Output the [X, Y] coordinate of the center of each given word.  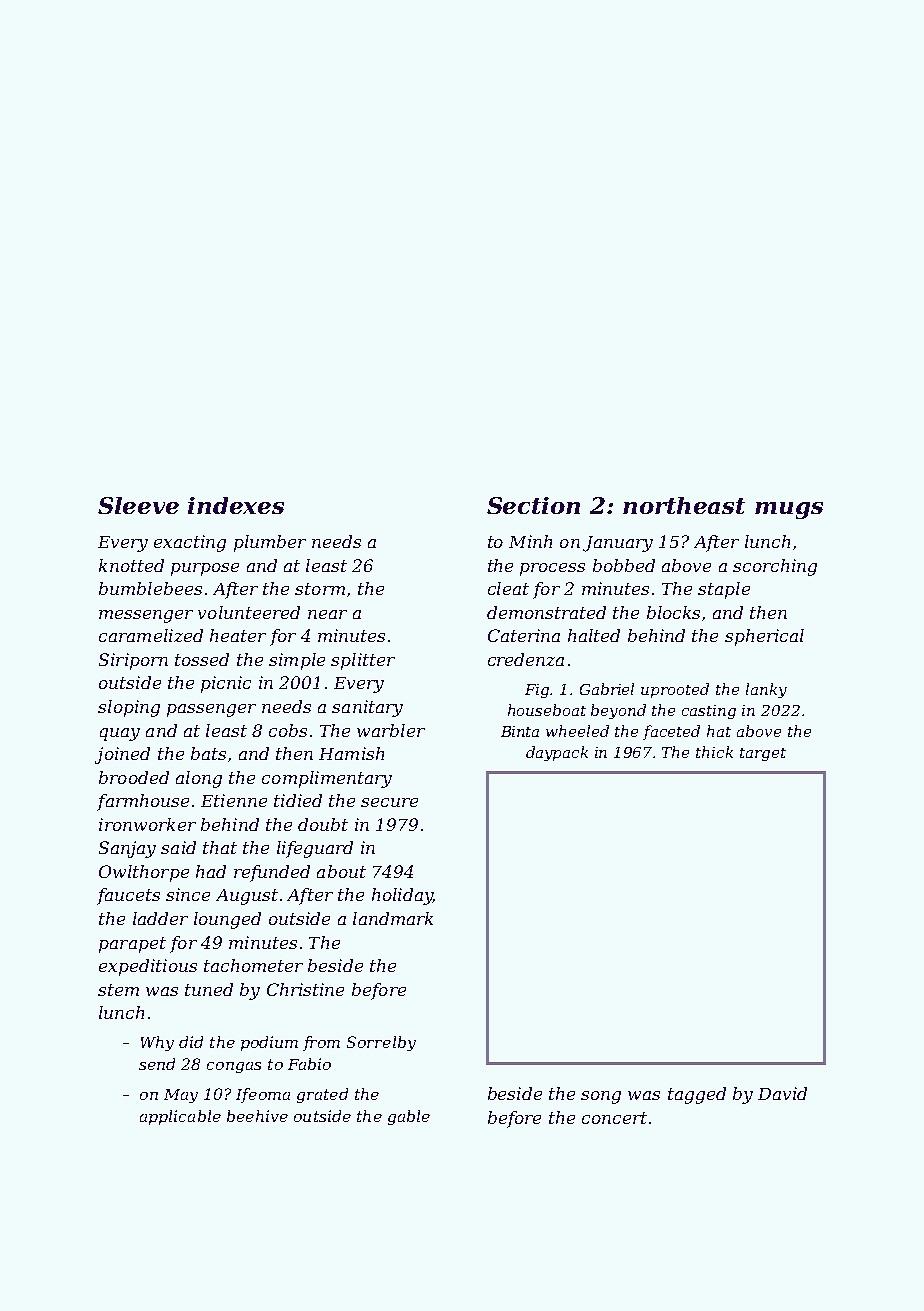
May [181, 1096]
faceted [671, 732]
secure [389, 802]
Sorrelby [381, 1043]
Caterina [524, 635]
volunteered [249, 612]
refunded [272, 873]
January [618, 544]
